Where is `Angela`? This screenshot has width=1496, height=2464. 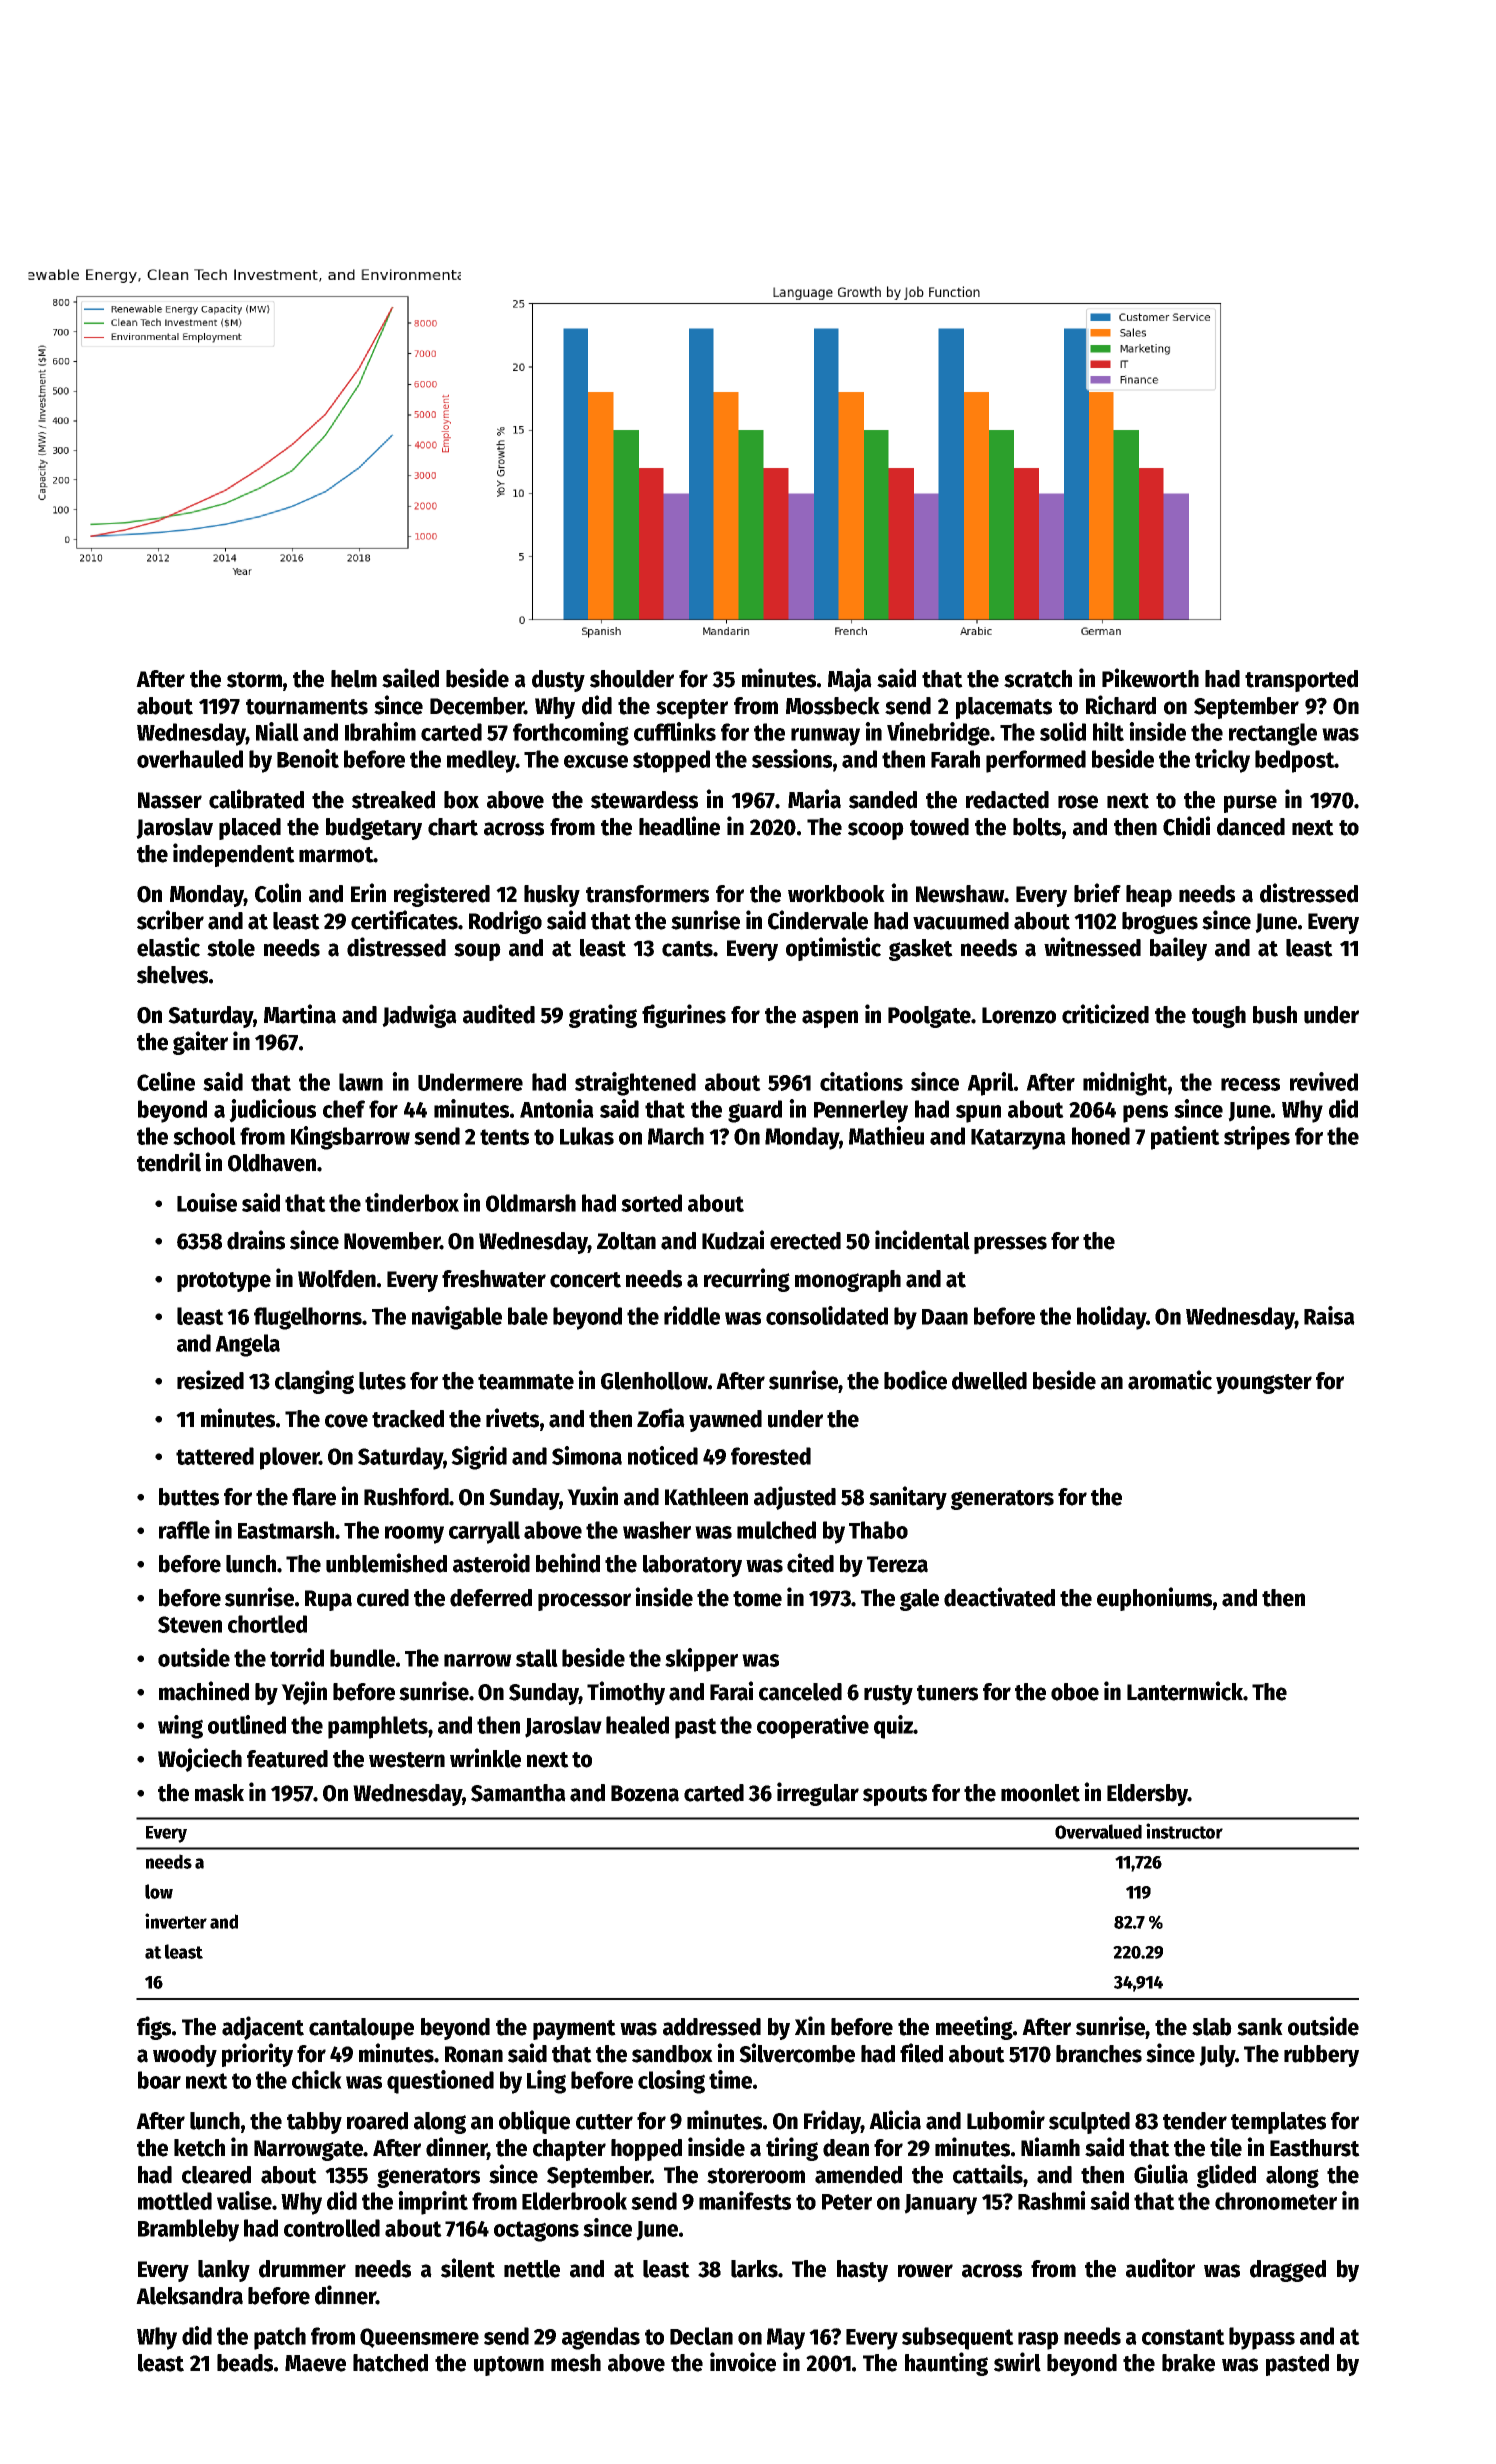
Angela is located at coordinates (247, 1345).
